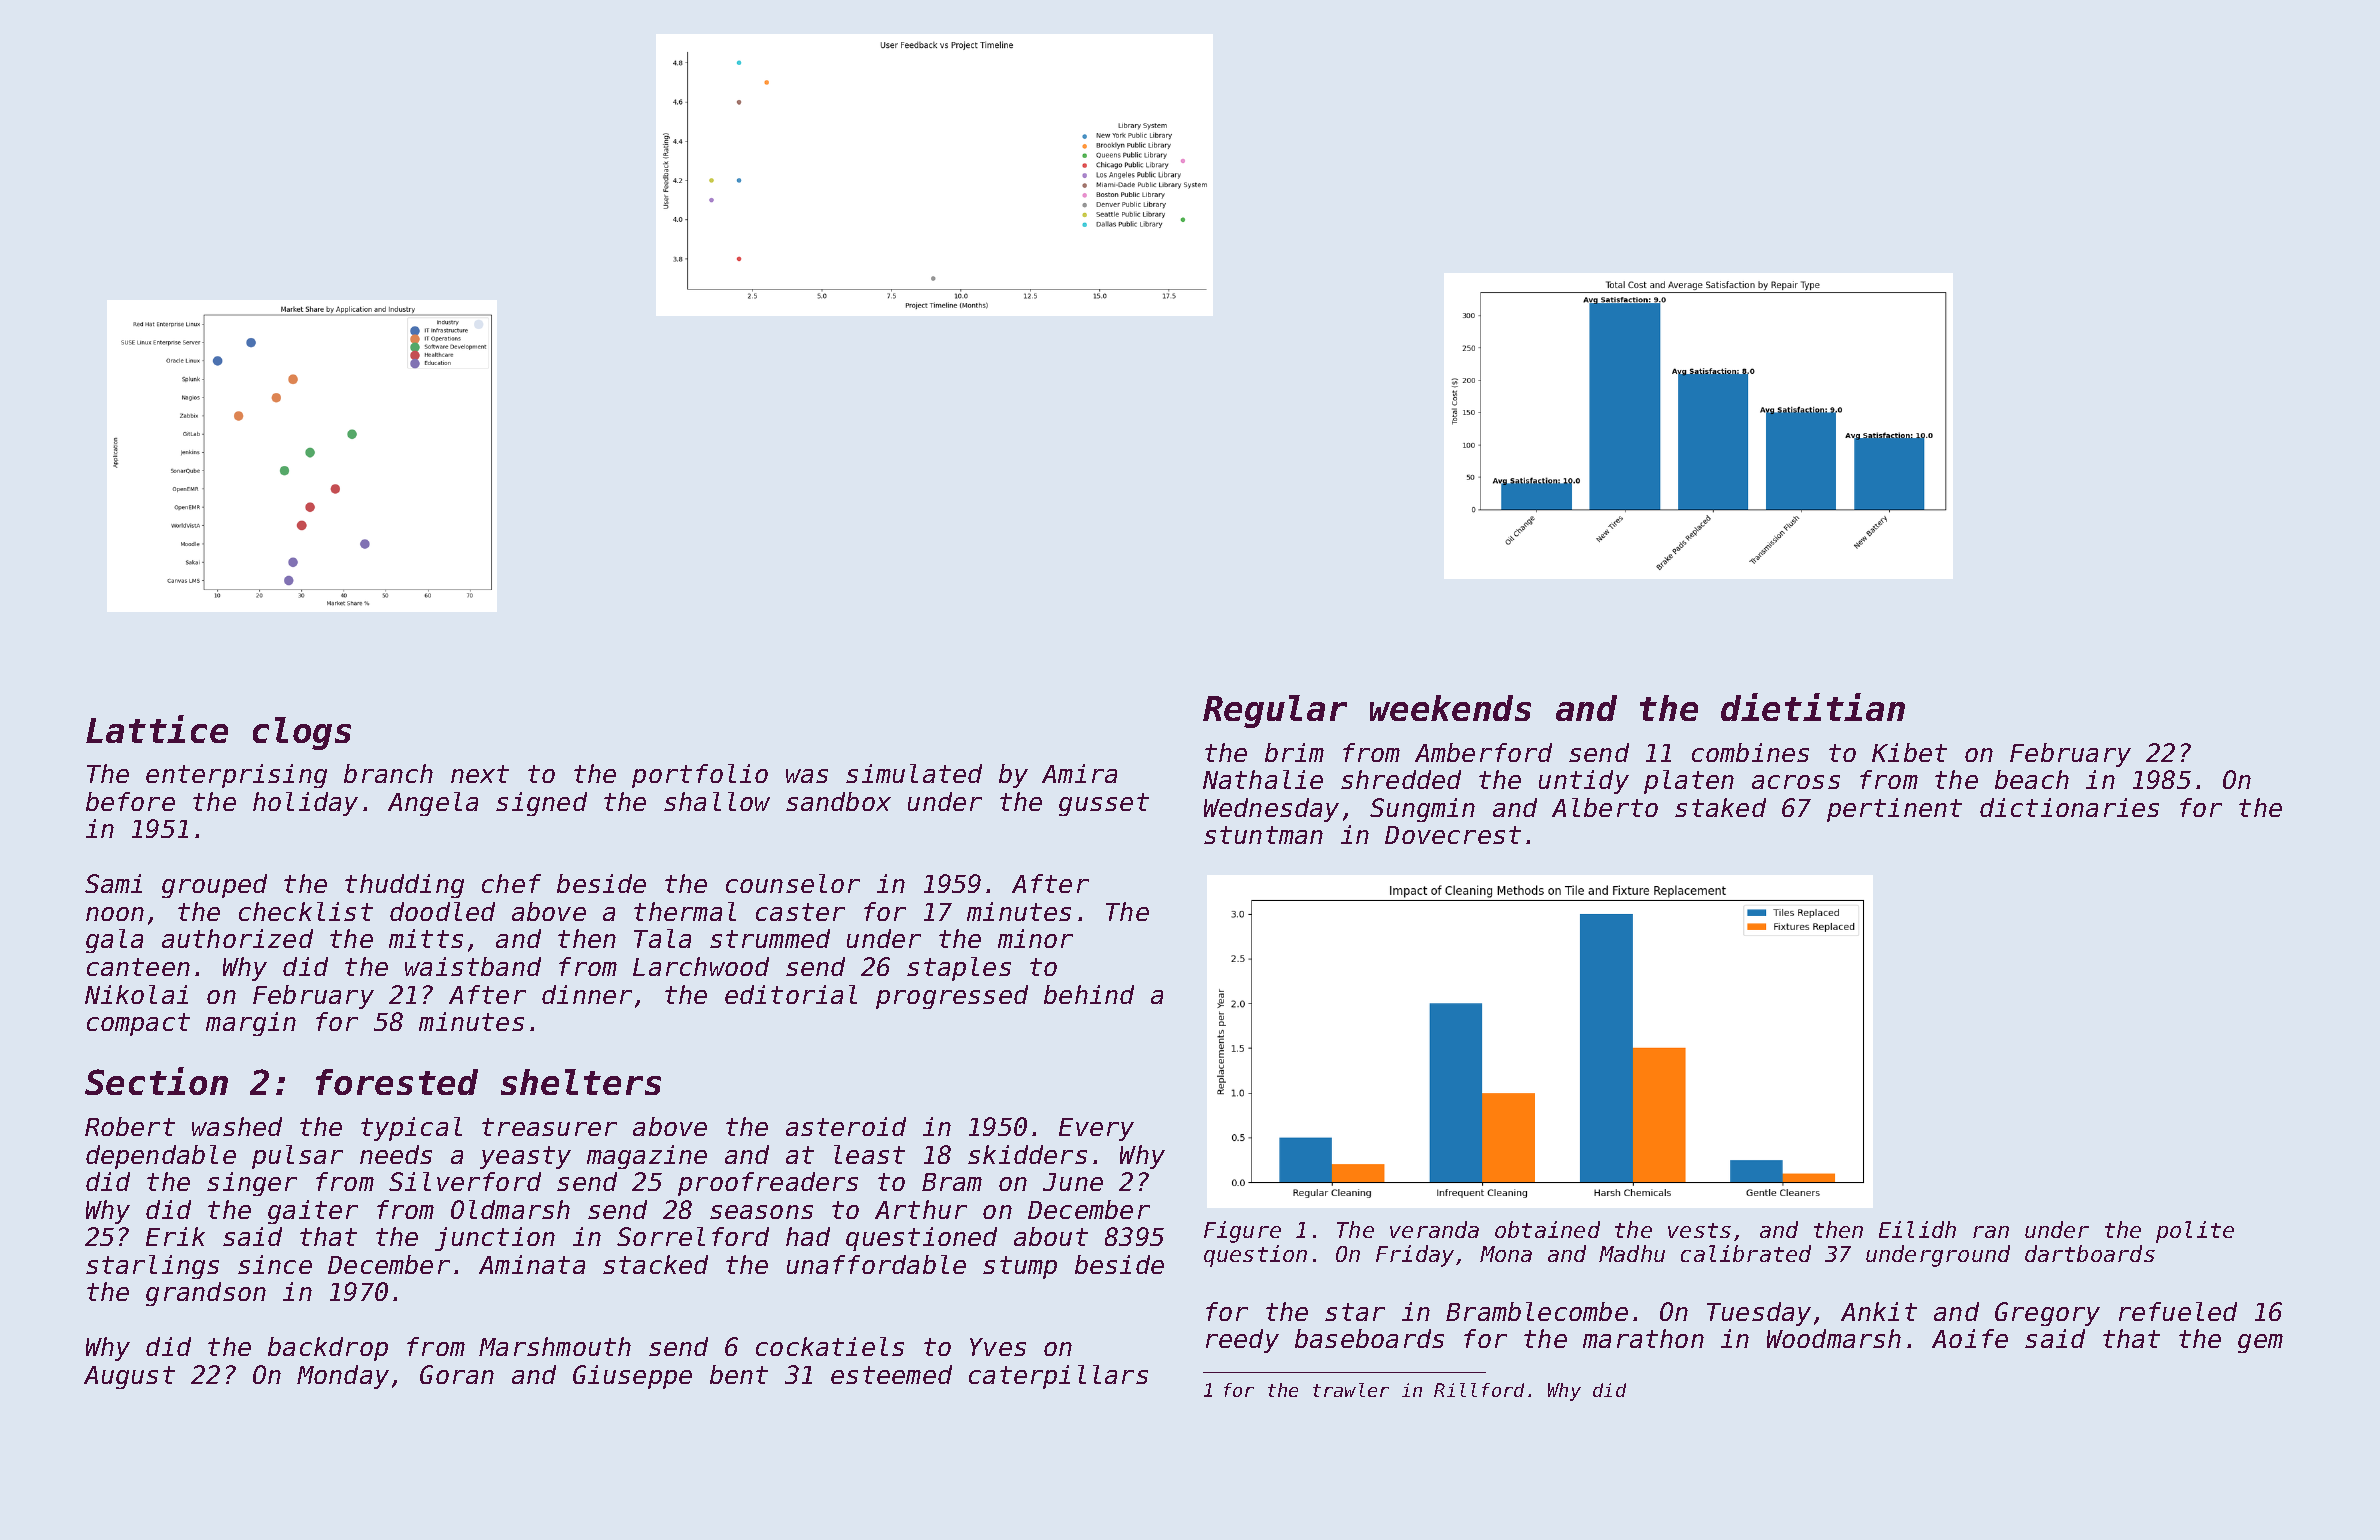 Image resolution: width=2380 pixels, height=1540 pixels. I want to click on gem, so click(2260, 1343).
